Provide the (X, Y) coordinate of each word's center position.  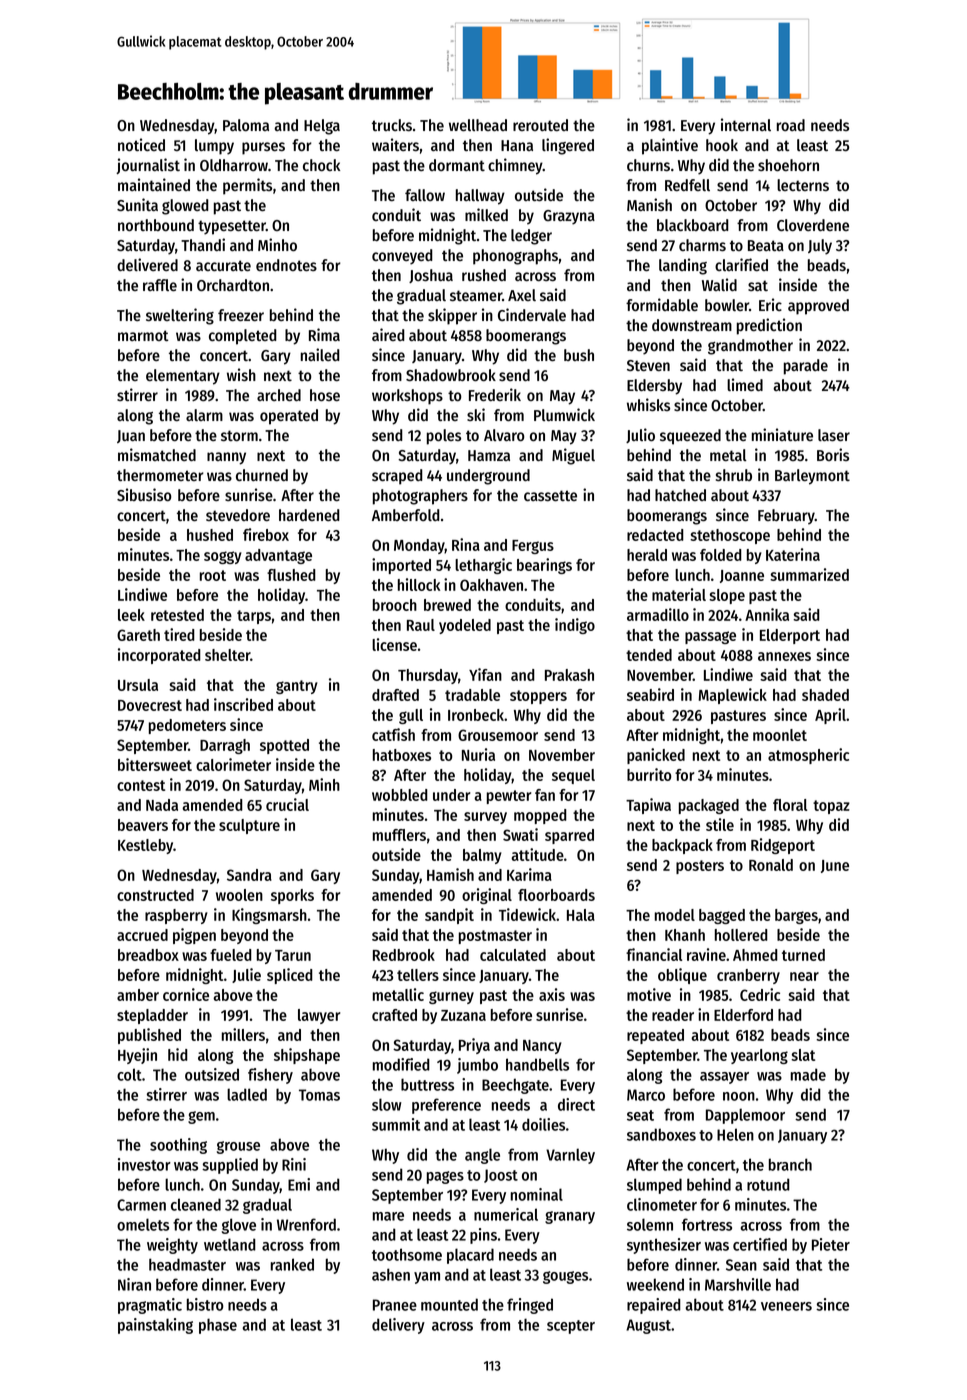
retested (177, 615)
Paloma (246, 125)
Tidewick (527, 914)
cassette (550, 495)
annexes (784, 656)
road (791, 125)
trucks (392, 125)
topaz (831, 807)
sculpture (249, 826)
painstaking (155, 1326)
